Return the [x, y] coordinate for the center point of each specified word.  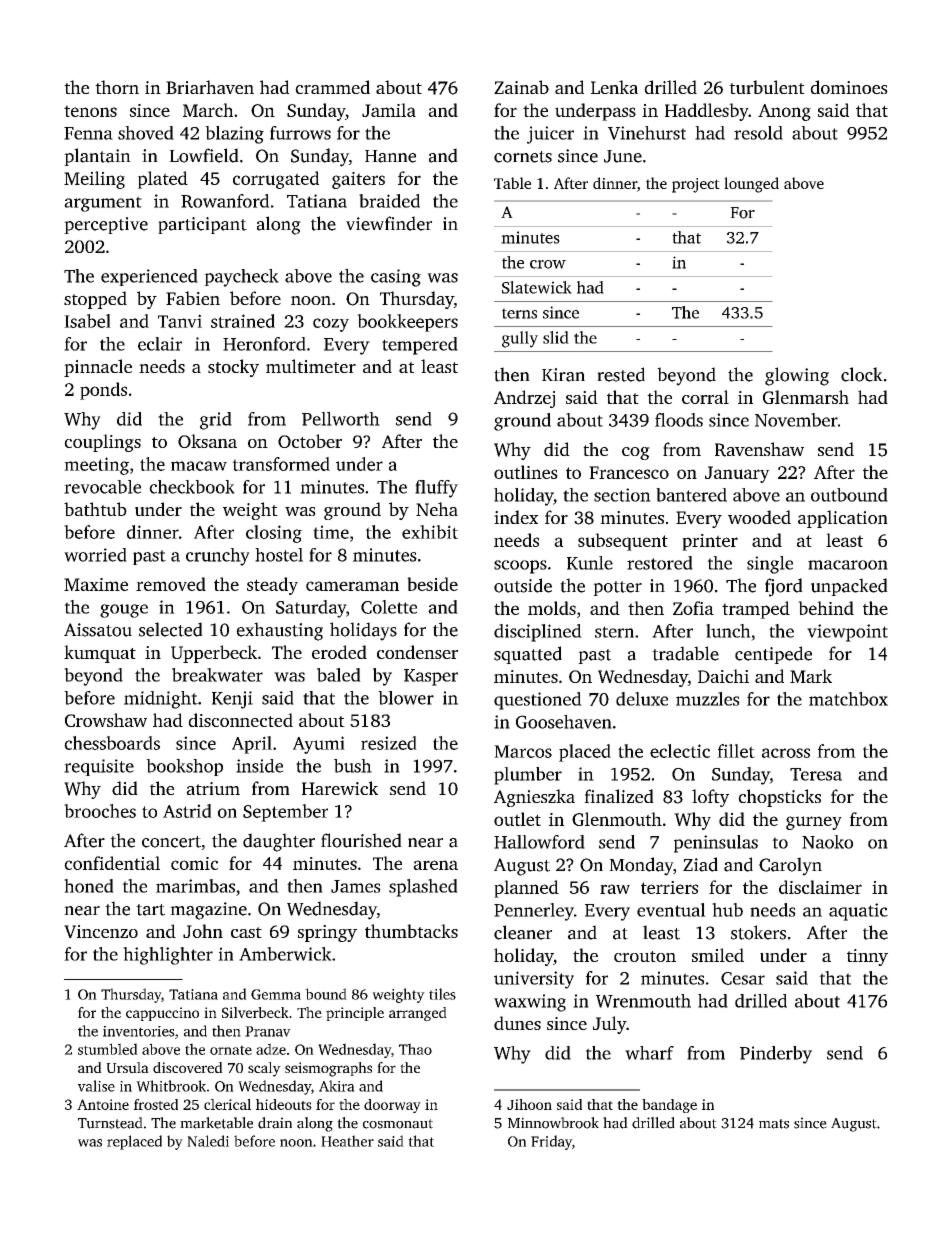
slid [556, 337]
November [796, 420]
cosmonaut [398, 1124]
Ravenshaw [759, 449]
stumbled [108, 1049]
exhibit [430, 532]
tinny [867, 957]
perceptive [106, 225]
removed [171, 584]
